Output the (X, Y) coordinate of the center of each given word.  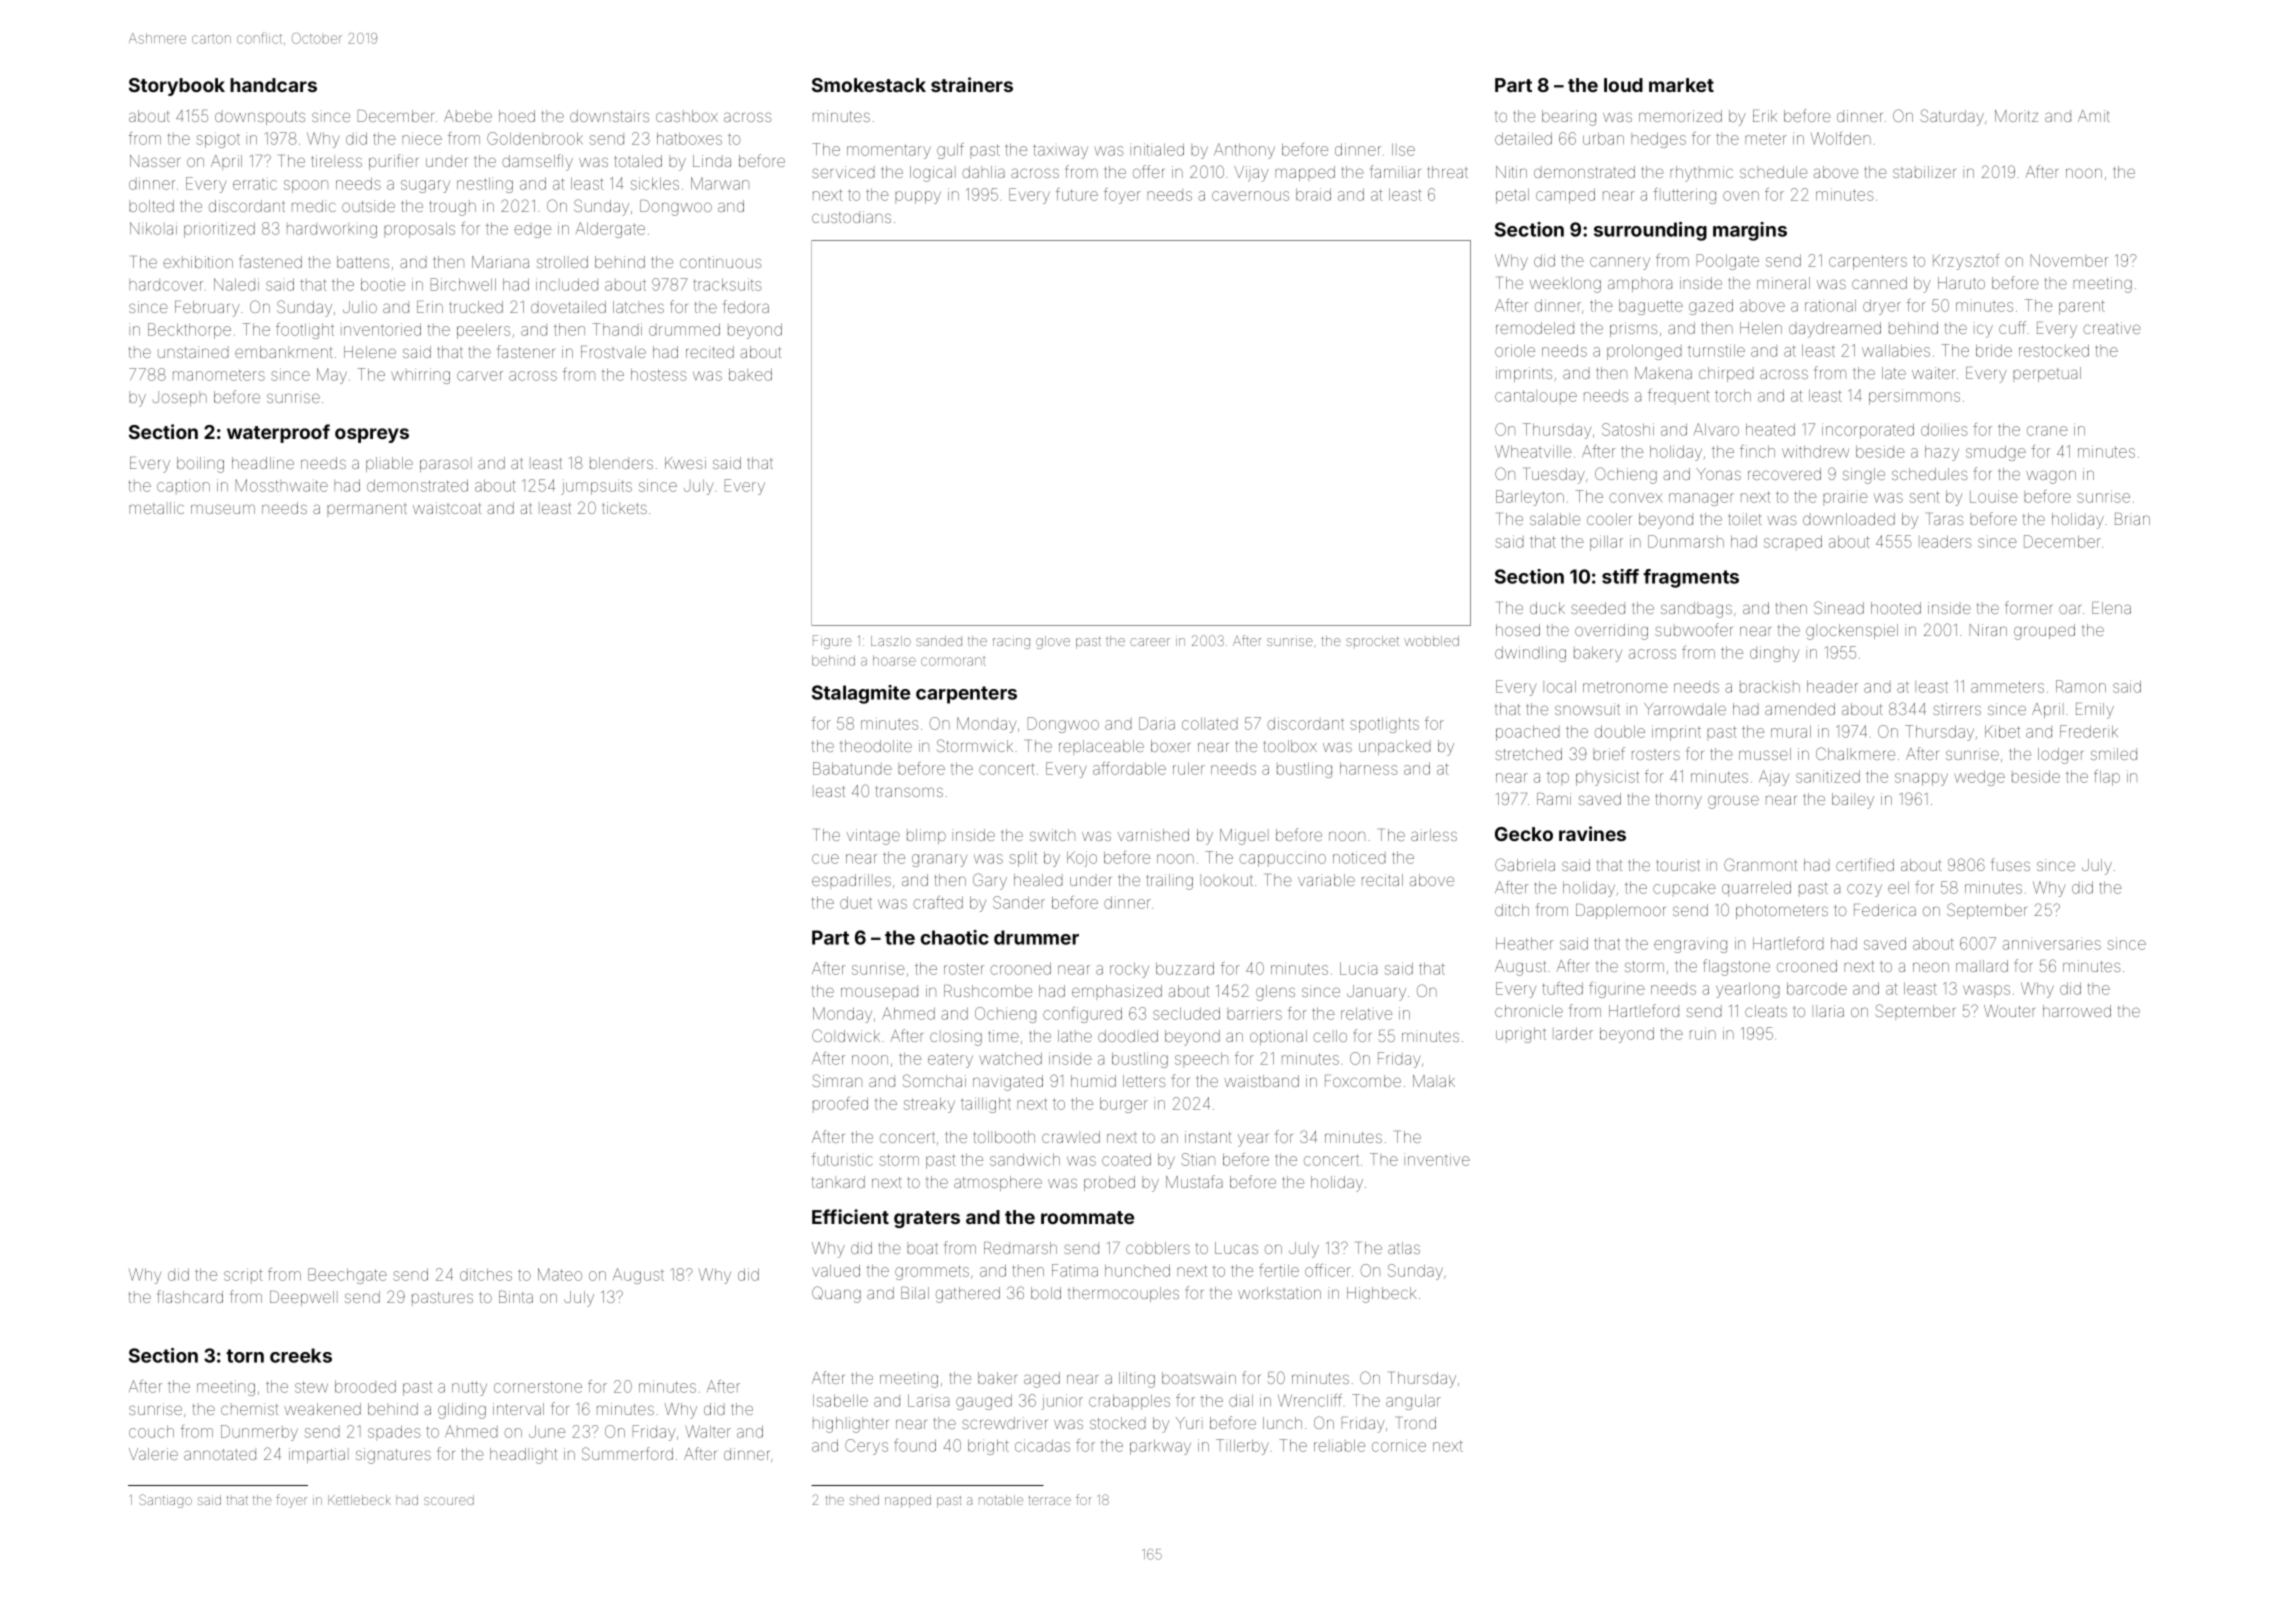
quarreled (1756, 888)
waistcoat (447, 508)
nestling (485, 185)
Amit (2094, 116)
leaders (1945, 541)
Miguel (1244, 837)
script (243, 1275)
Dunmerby (259, 1433)
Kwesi (685, 463)
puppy (918, 197)
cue (825, 859)
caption (183, 486)
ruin (1703, 1033)
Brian (2132, 519)
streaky (929, 1105)
